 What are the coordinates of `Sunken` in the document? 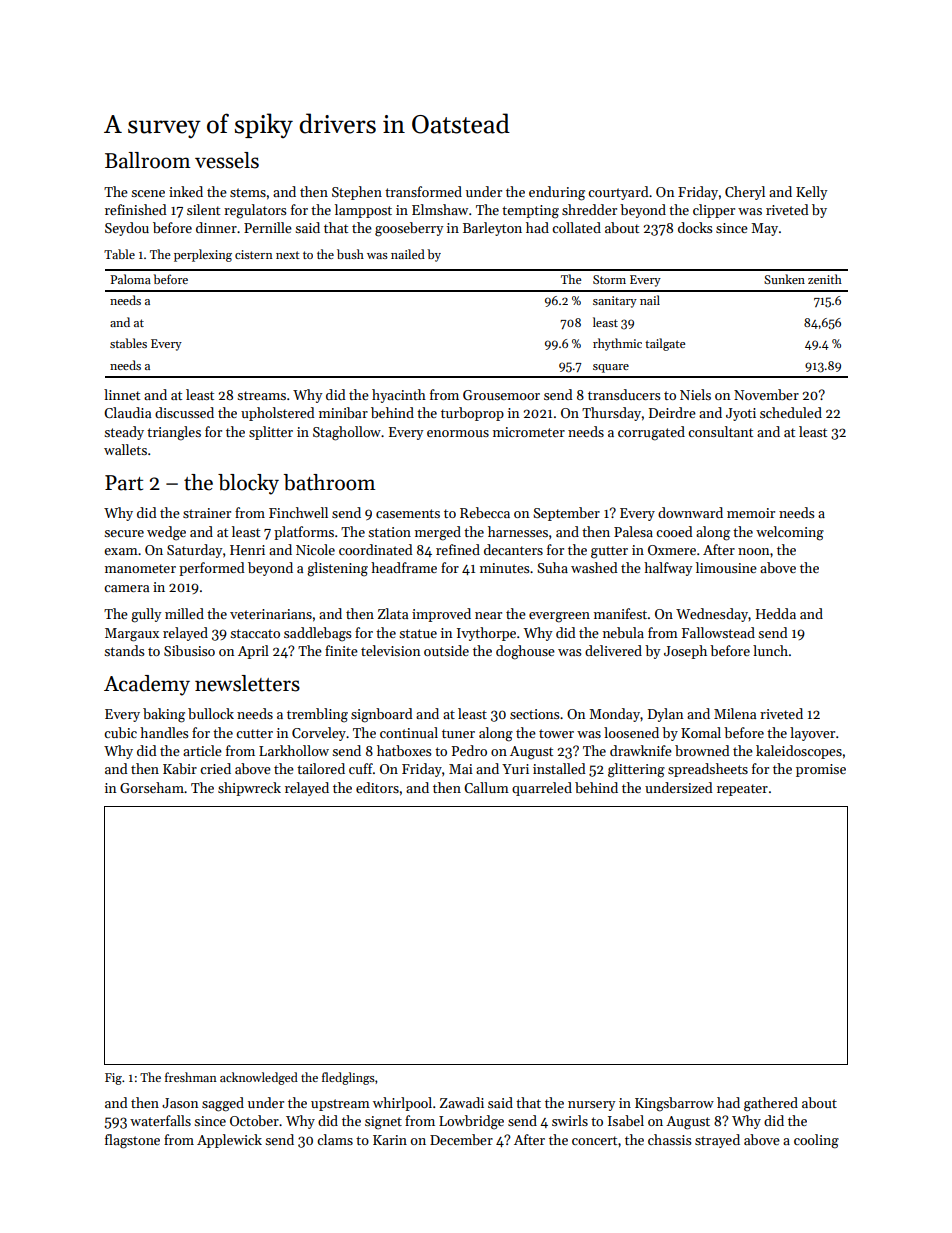 It's located at (784, 279).
